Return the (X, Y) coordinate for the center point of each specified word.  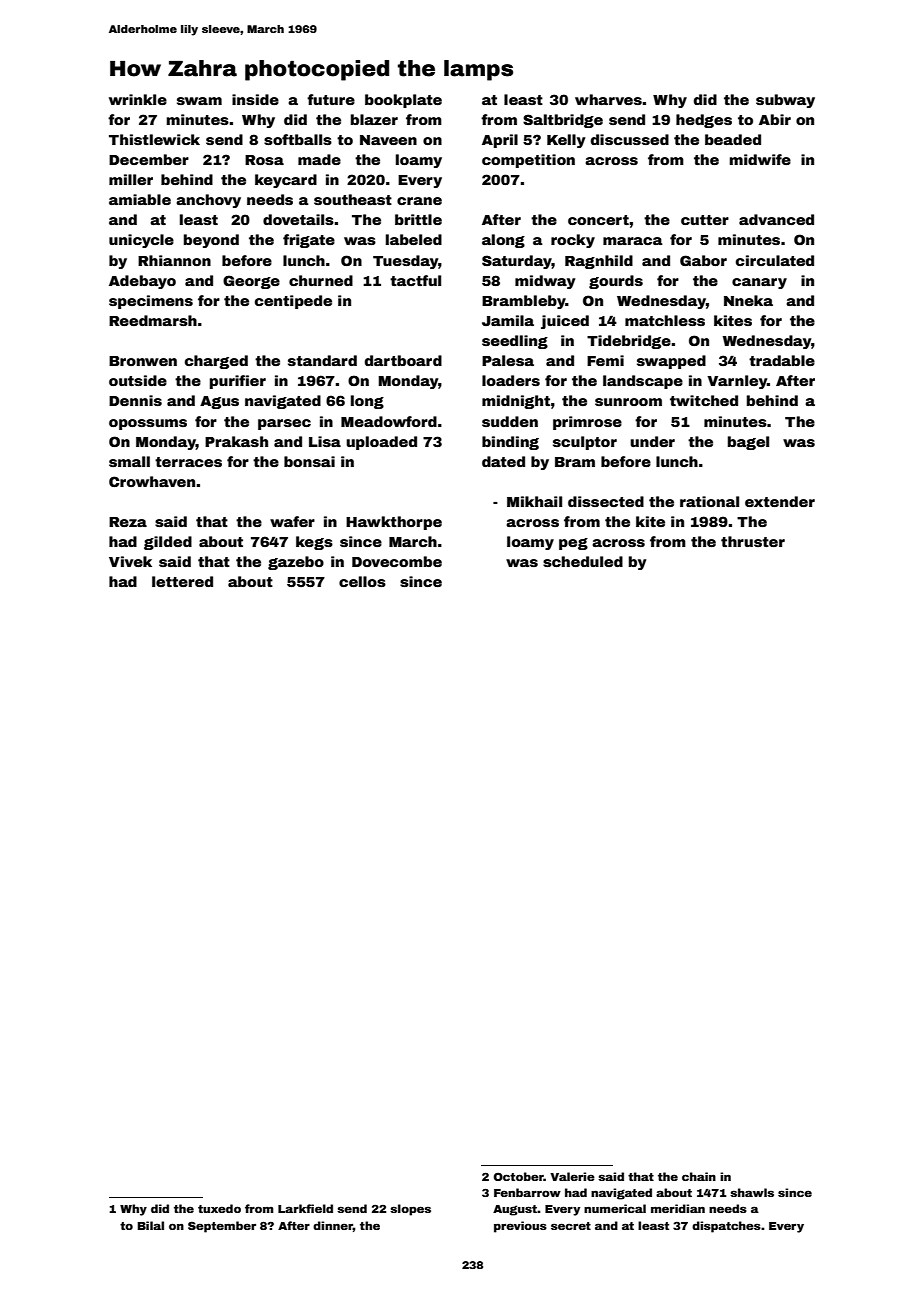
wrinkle (138, 99)
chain (699, 1176)
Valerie (572, 1176)
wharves (608, 99)
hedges (704, 121)
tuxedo (219, 1208)
